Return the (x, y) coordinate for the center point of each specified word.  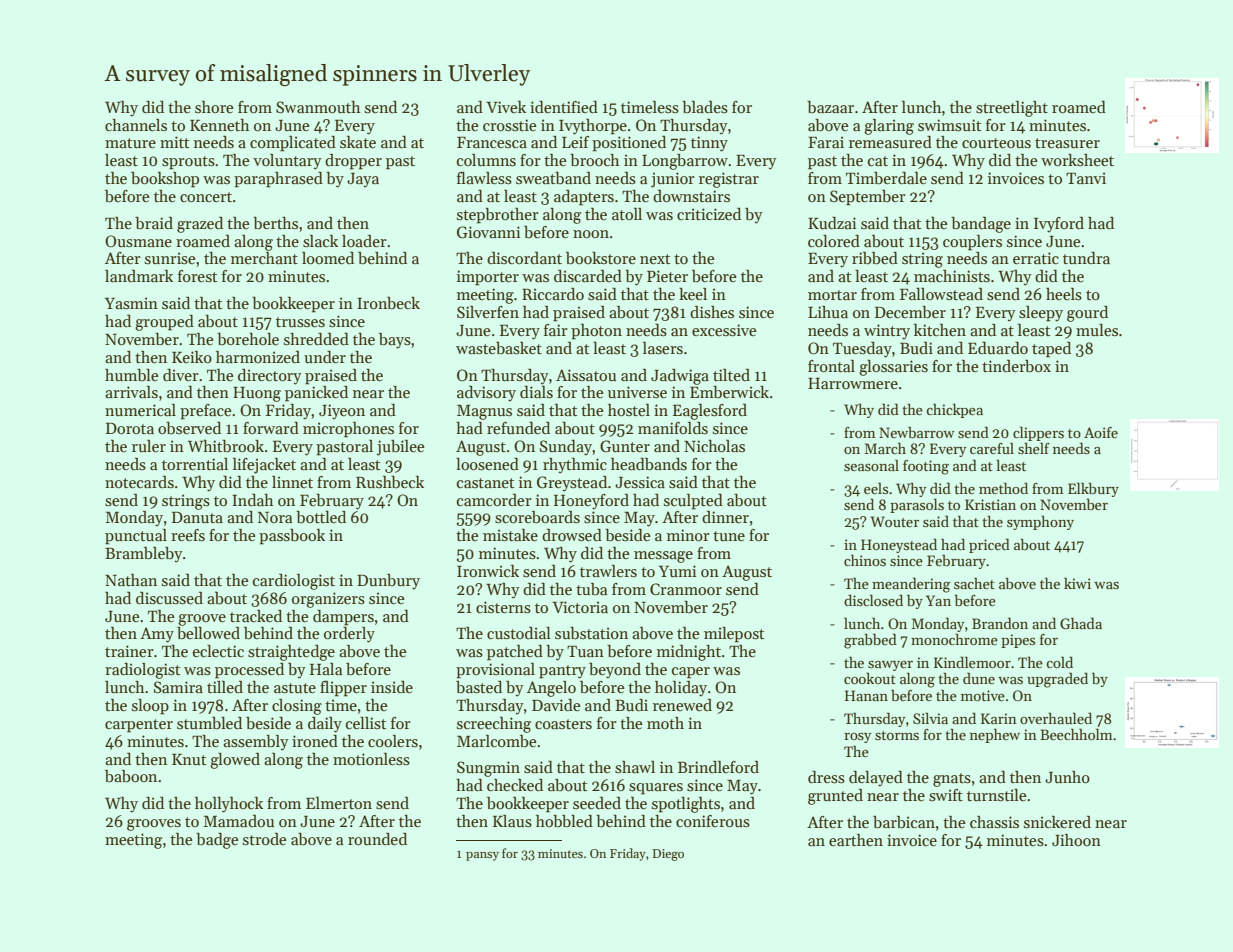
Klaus (512, 821)
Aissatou (586, 375)
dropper (353, 162)
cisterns (503, 607)
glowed (235, 761)
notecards (139, 482)
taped (1051, 350)
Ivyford (1059, 225)
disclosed (873, 600)
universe (637, 392)
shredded (316, 339)
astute (295, 688)
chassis (994, 822)
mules (1097, 330)
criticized (709, 214)
